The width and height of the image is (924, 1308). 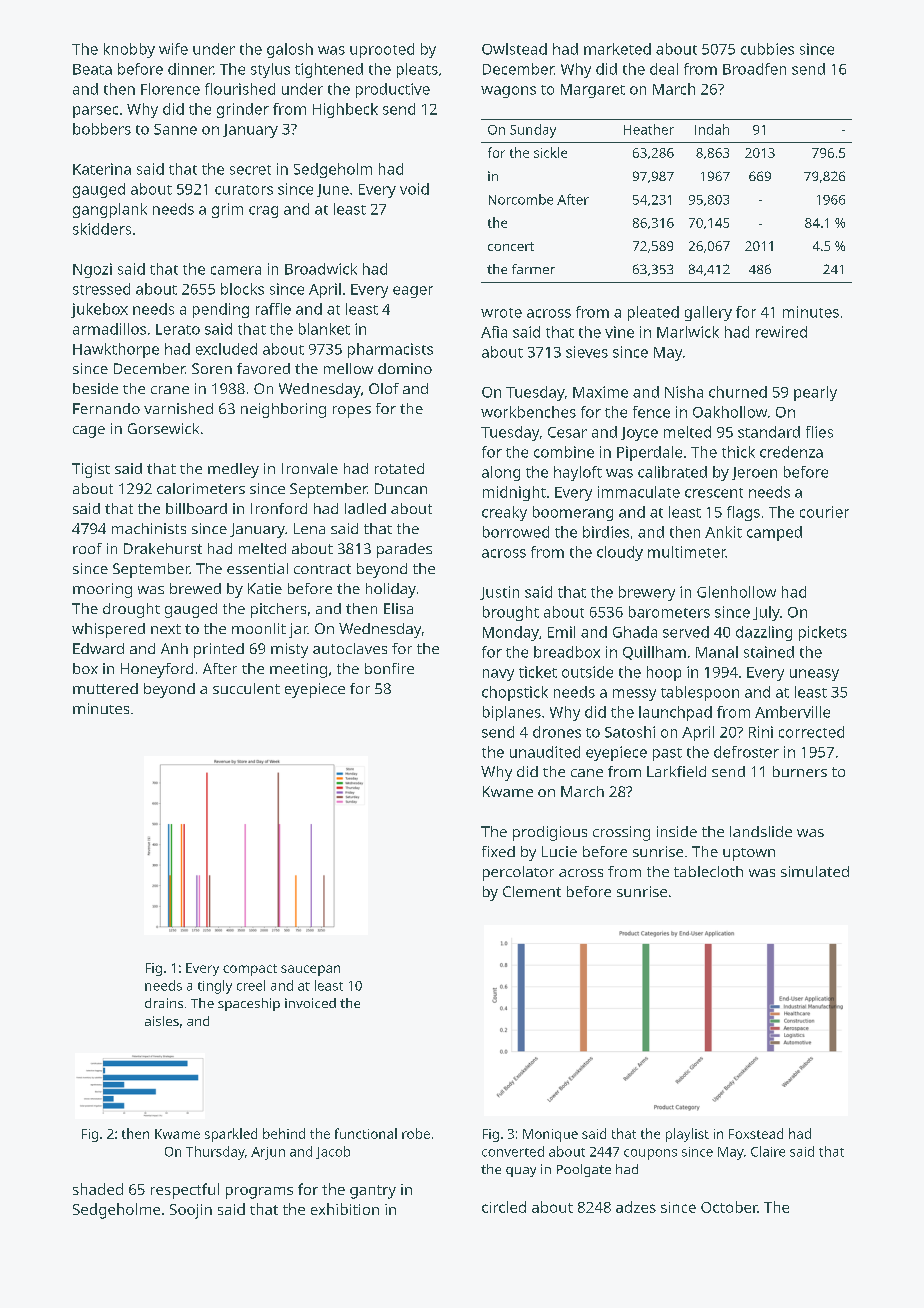 I want to click on Ironford, so click(x=279, y=508).
